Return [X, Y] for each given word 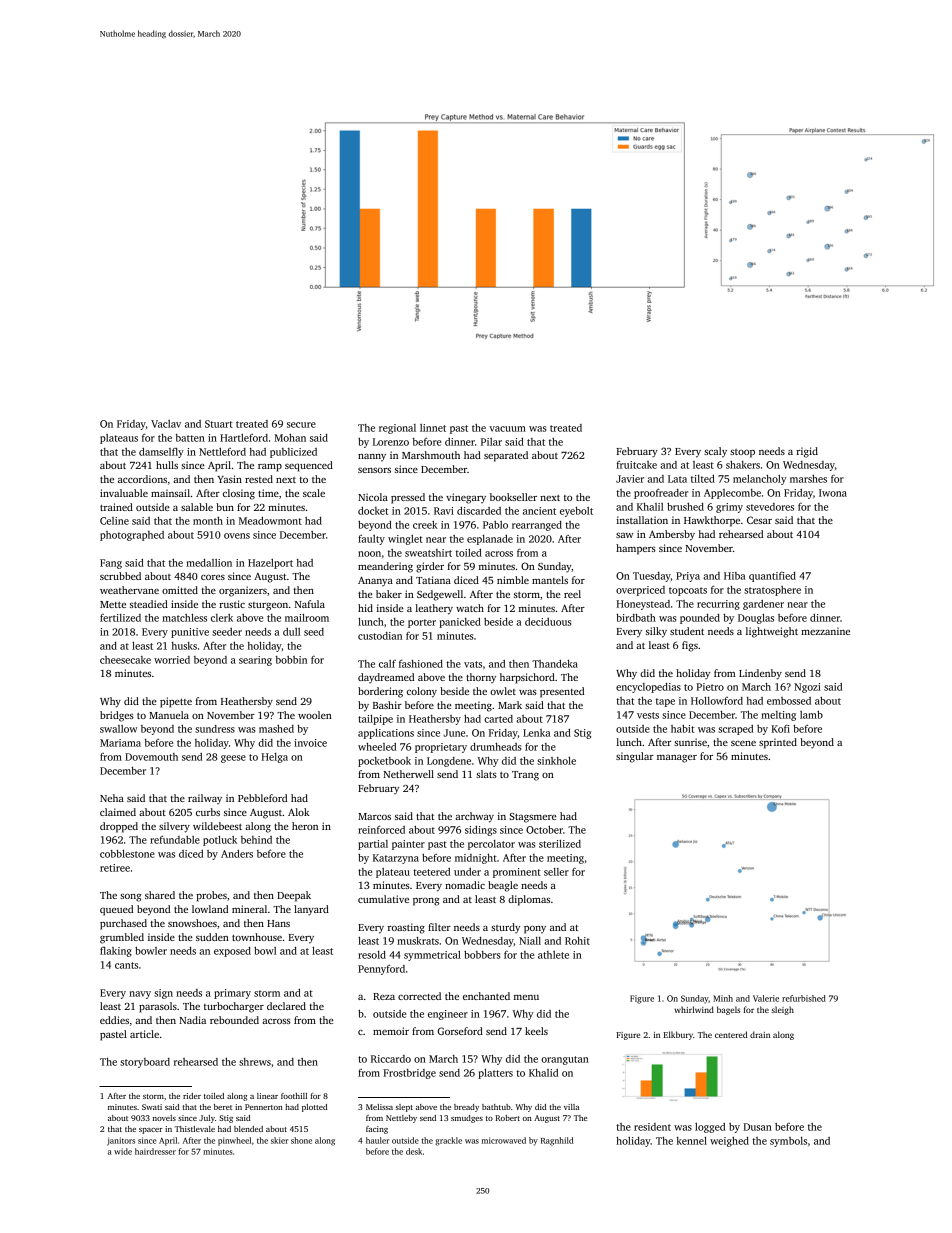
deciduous [548, 622]
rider [192, 1096]
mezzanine [825, 631]
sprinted [778, 743]
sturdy [505, 928]
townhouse [257, 937]
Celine [114, 521]
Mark [510, 705]
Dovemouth [151, 757]
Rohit [577, 941]
